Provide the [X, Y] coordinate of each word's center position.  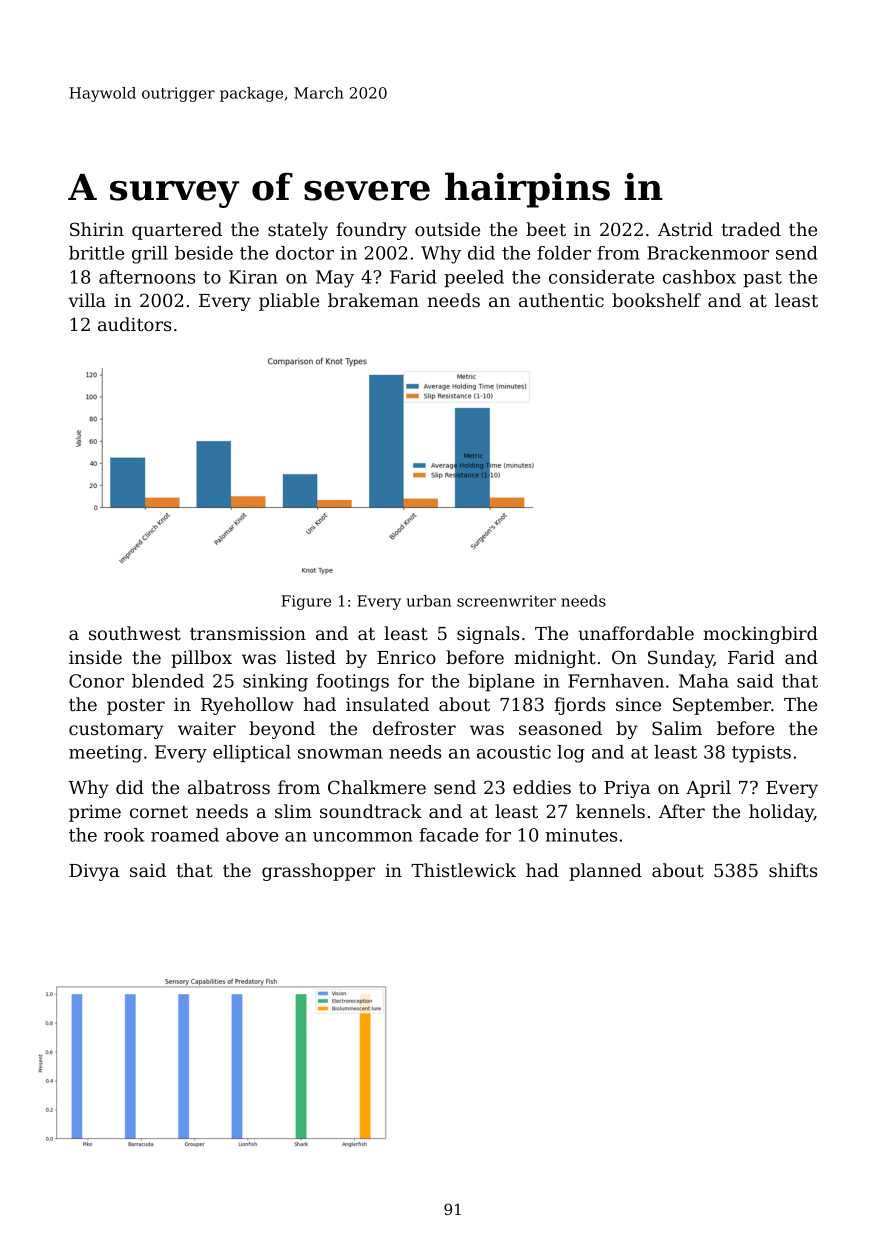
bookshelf [656, 300]
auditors [135, 324]
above [252, 835]
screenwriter [506, 601]
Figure [306, 602]
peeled [474, 278]
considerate [601, 277]
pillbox [201, 659]
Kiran [253, 277]
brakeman [373, 300]
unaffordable [636, 633]
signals [488, 635]
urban [428, 601]
